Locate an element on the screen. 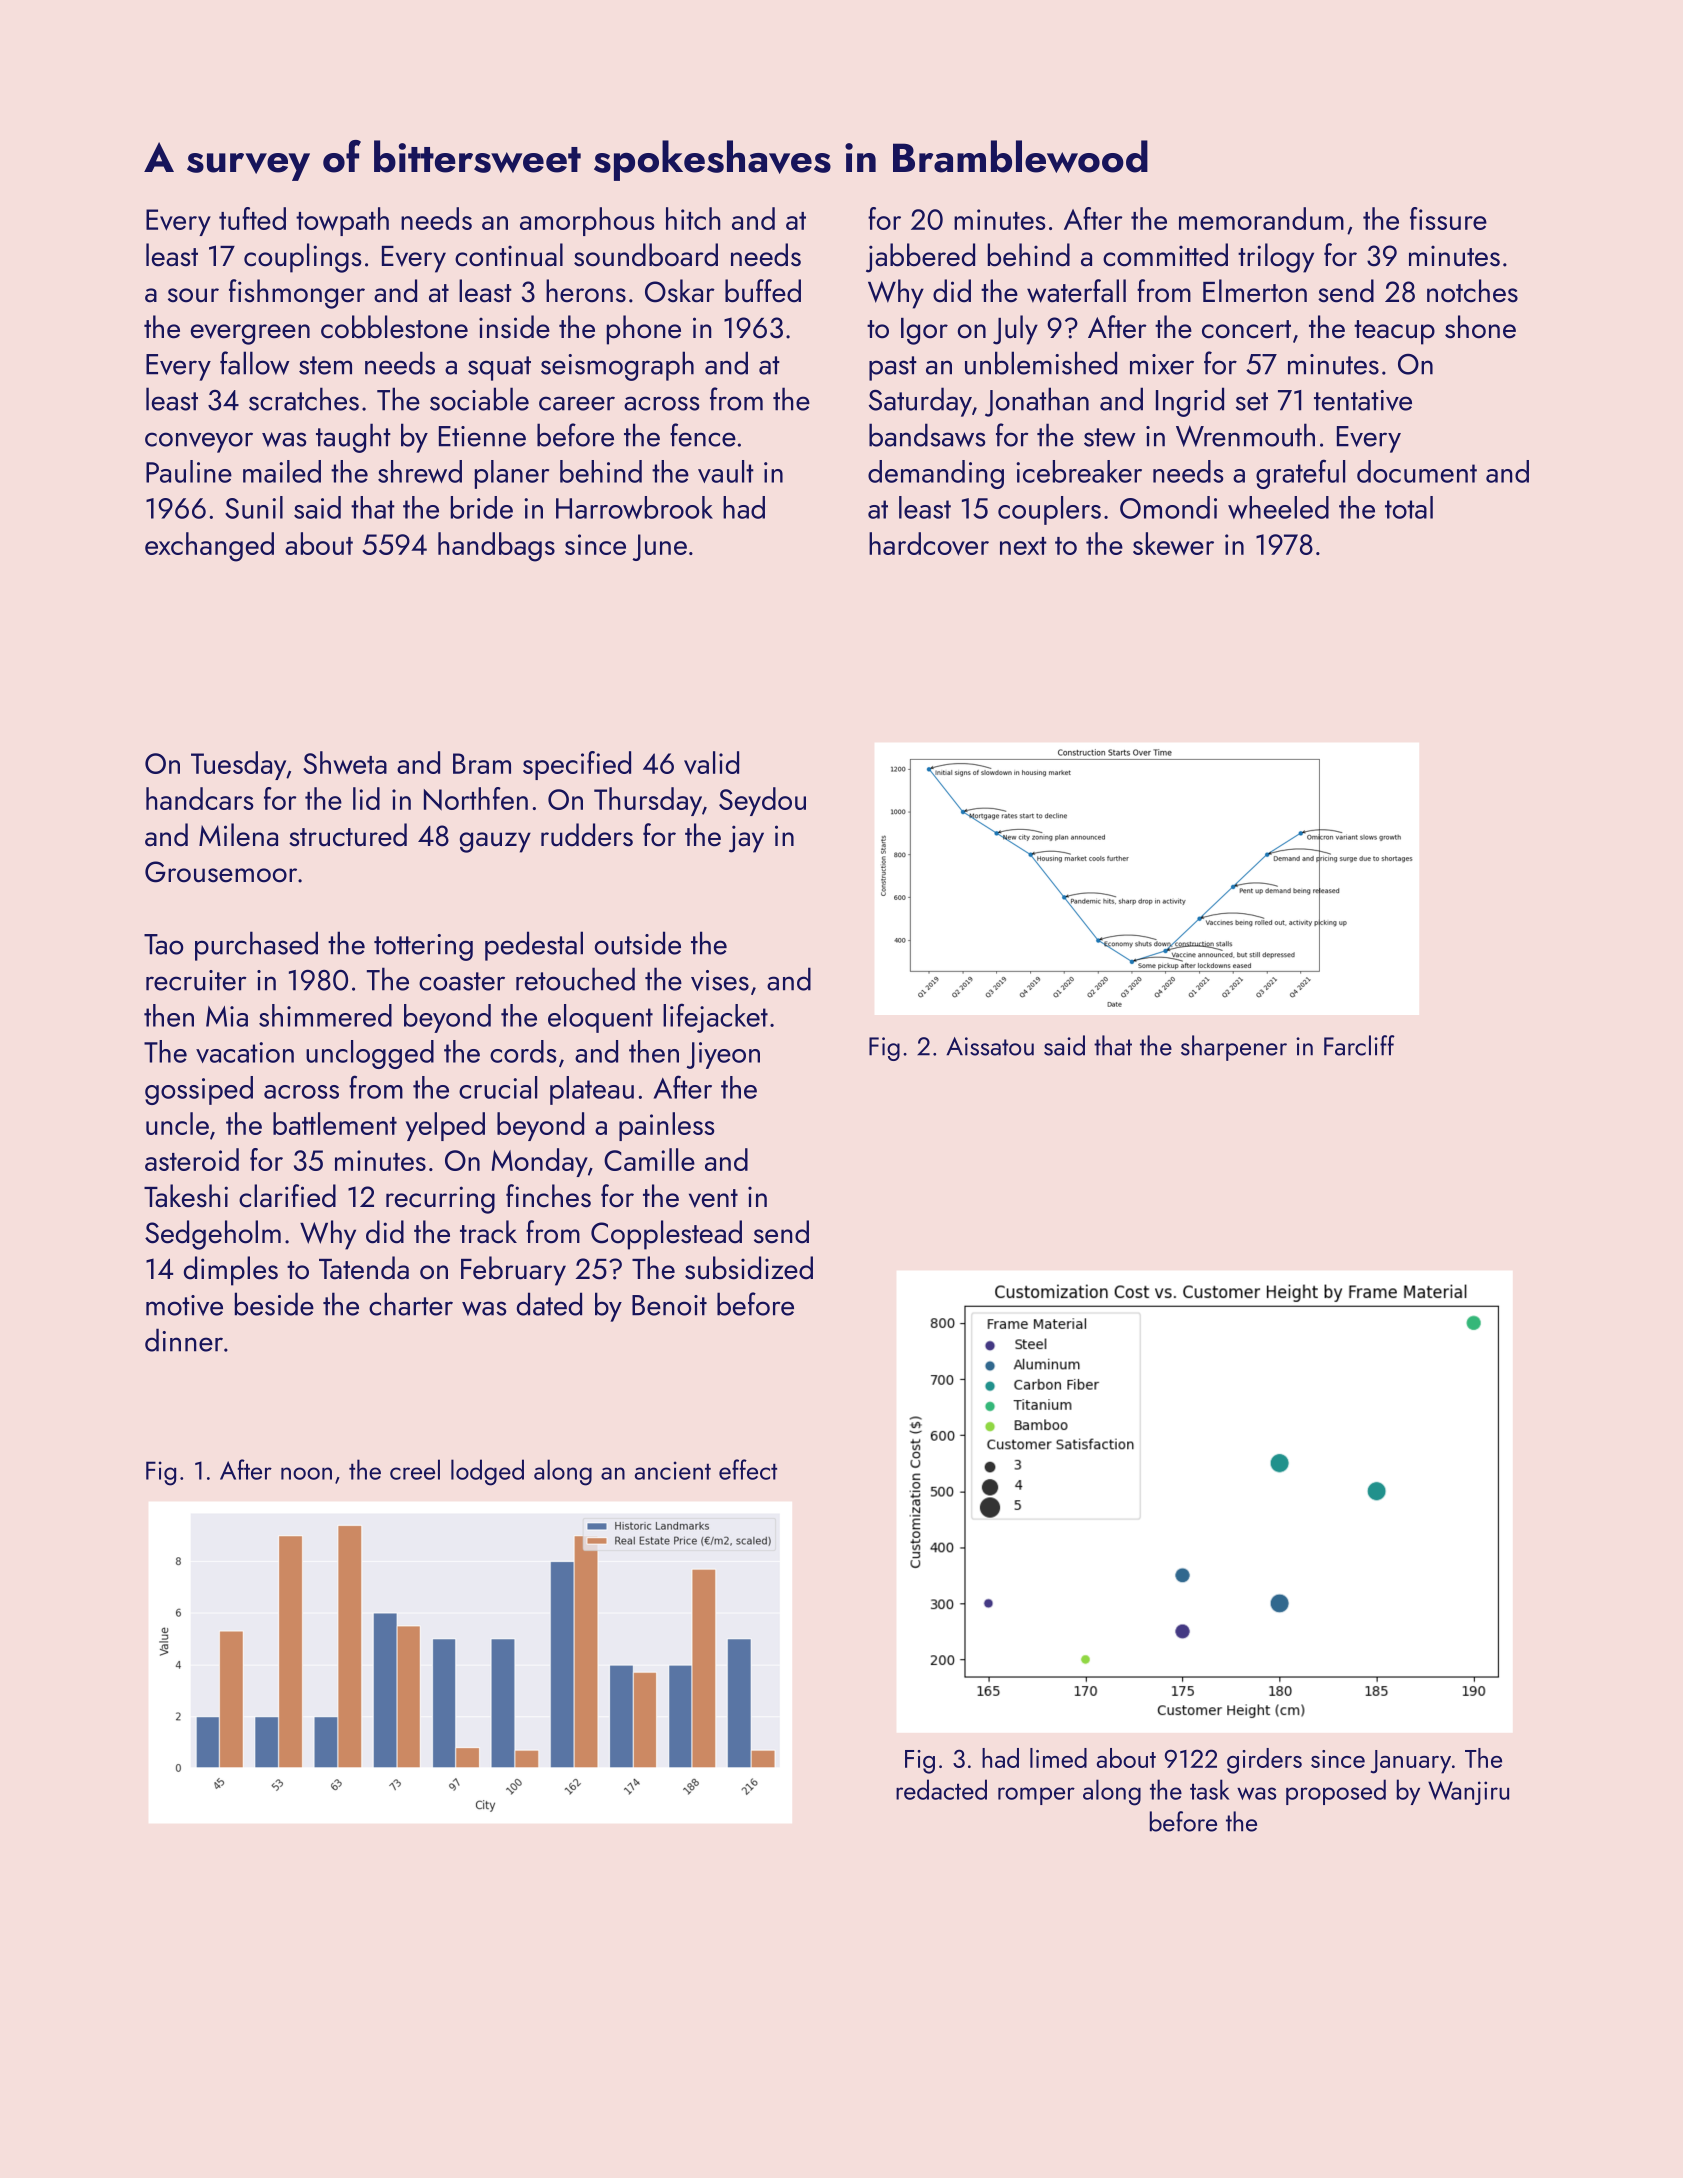 The width and height of the screenshot is (1683, 2178). painless is located at coordinates (666, 1126).
